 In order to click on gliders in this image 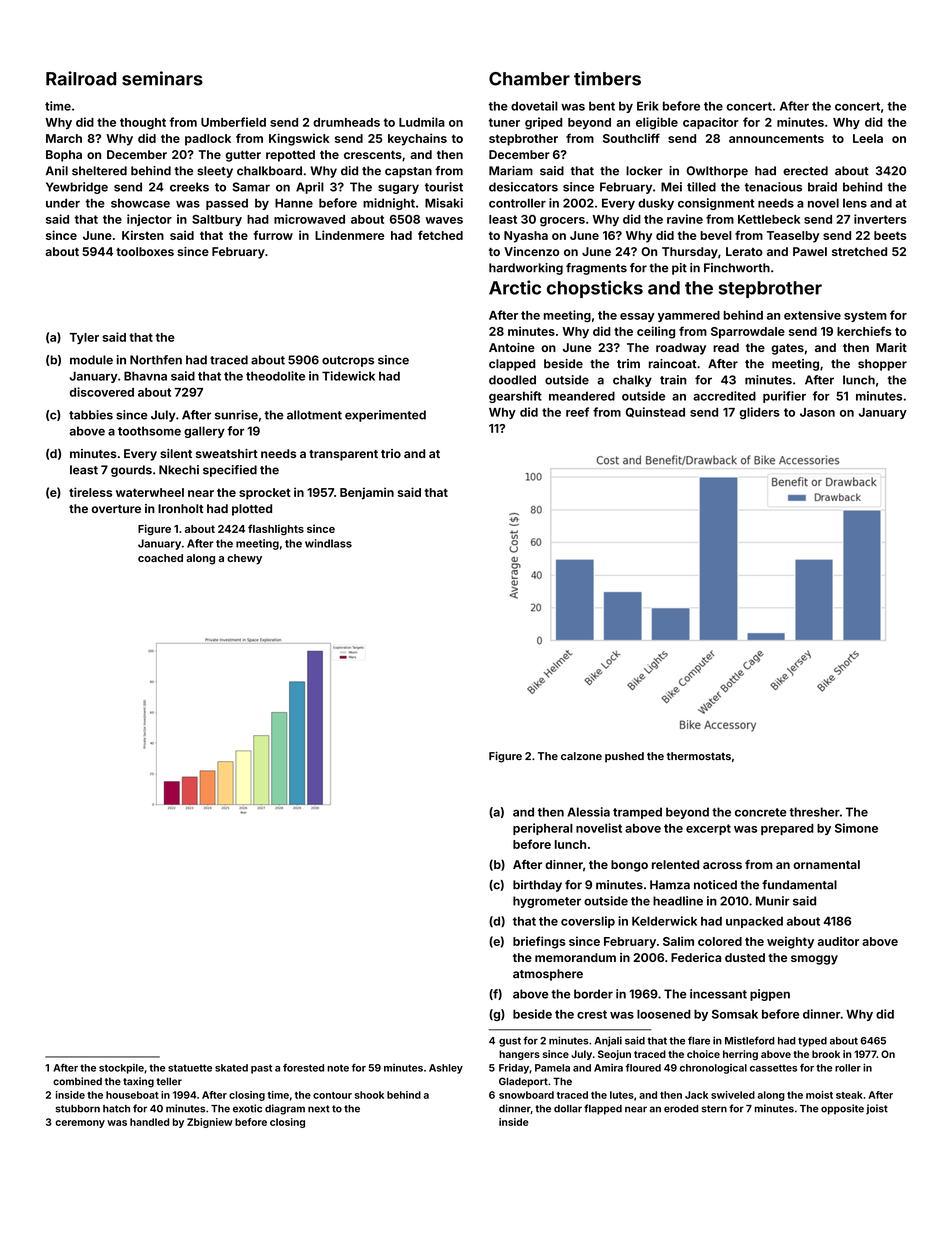, I will do `click(759, 413)`.
